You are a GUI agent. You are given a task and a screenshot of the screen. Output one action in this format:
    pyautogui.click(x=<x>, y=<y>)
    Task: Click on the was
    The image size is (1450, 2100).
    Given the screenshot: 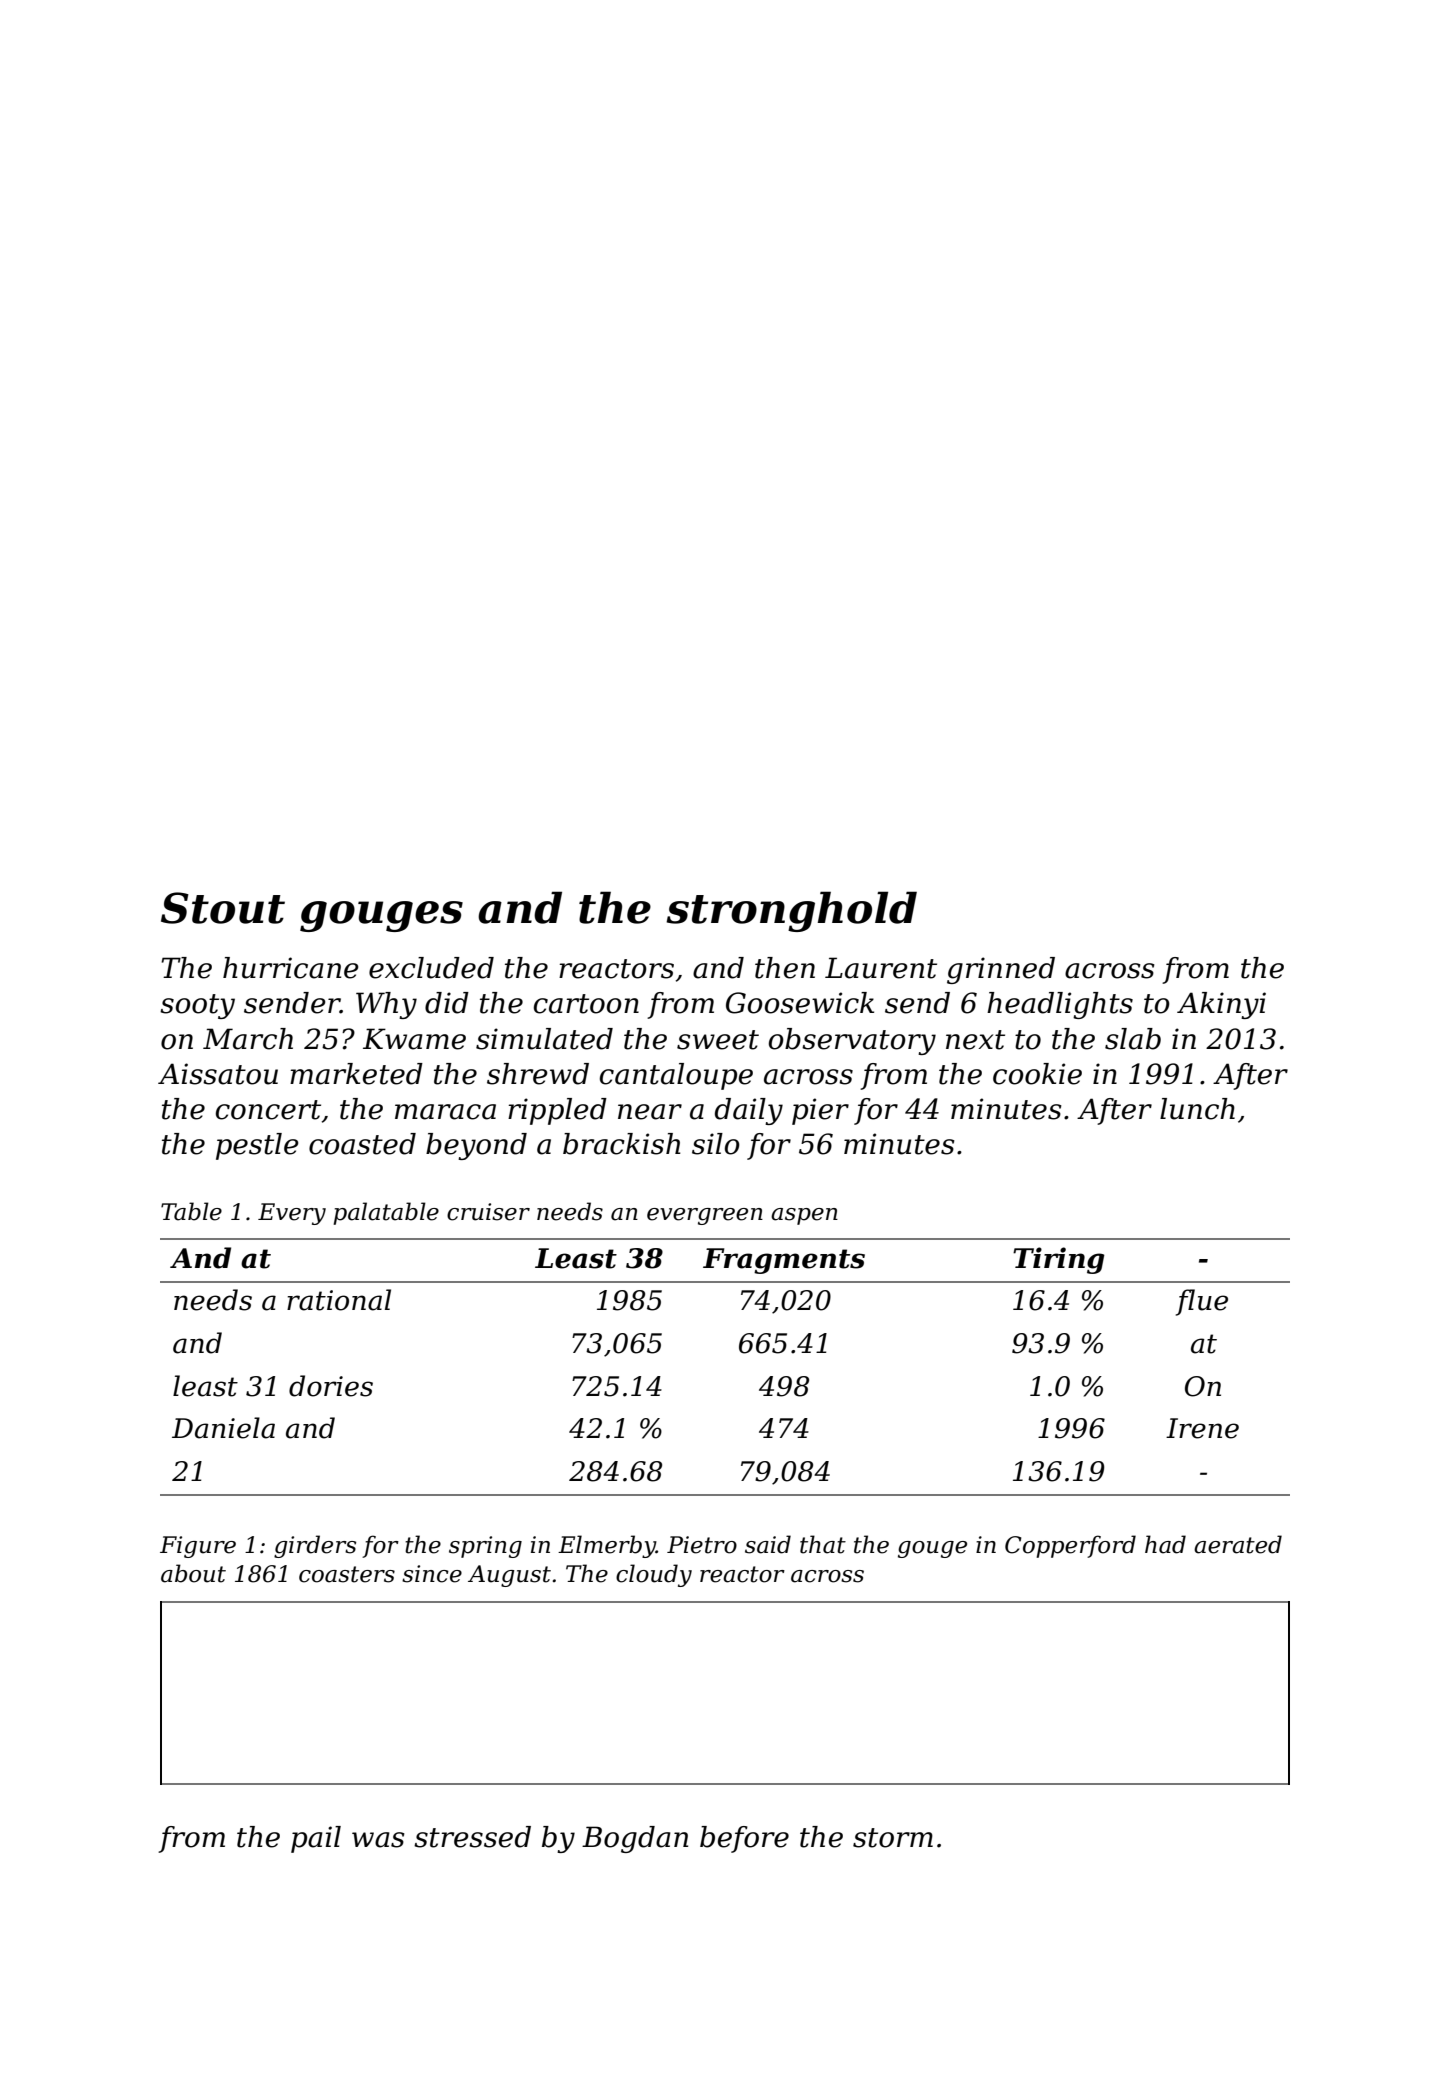 What is the action you would take?
    pyautogui.click(x=378, y=1840)
